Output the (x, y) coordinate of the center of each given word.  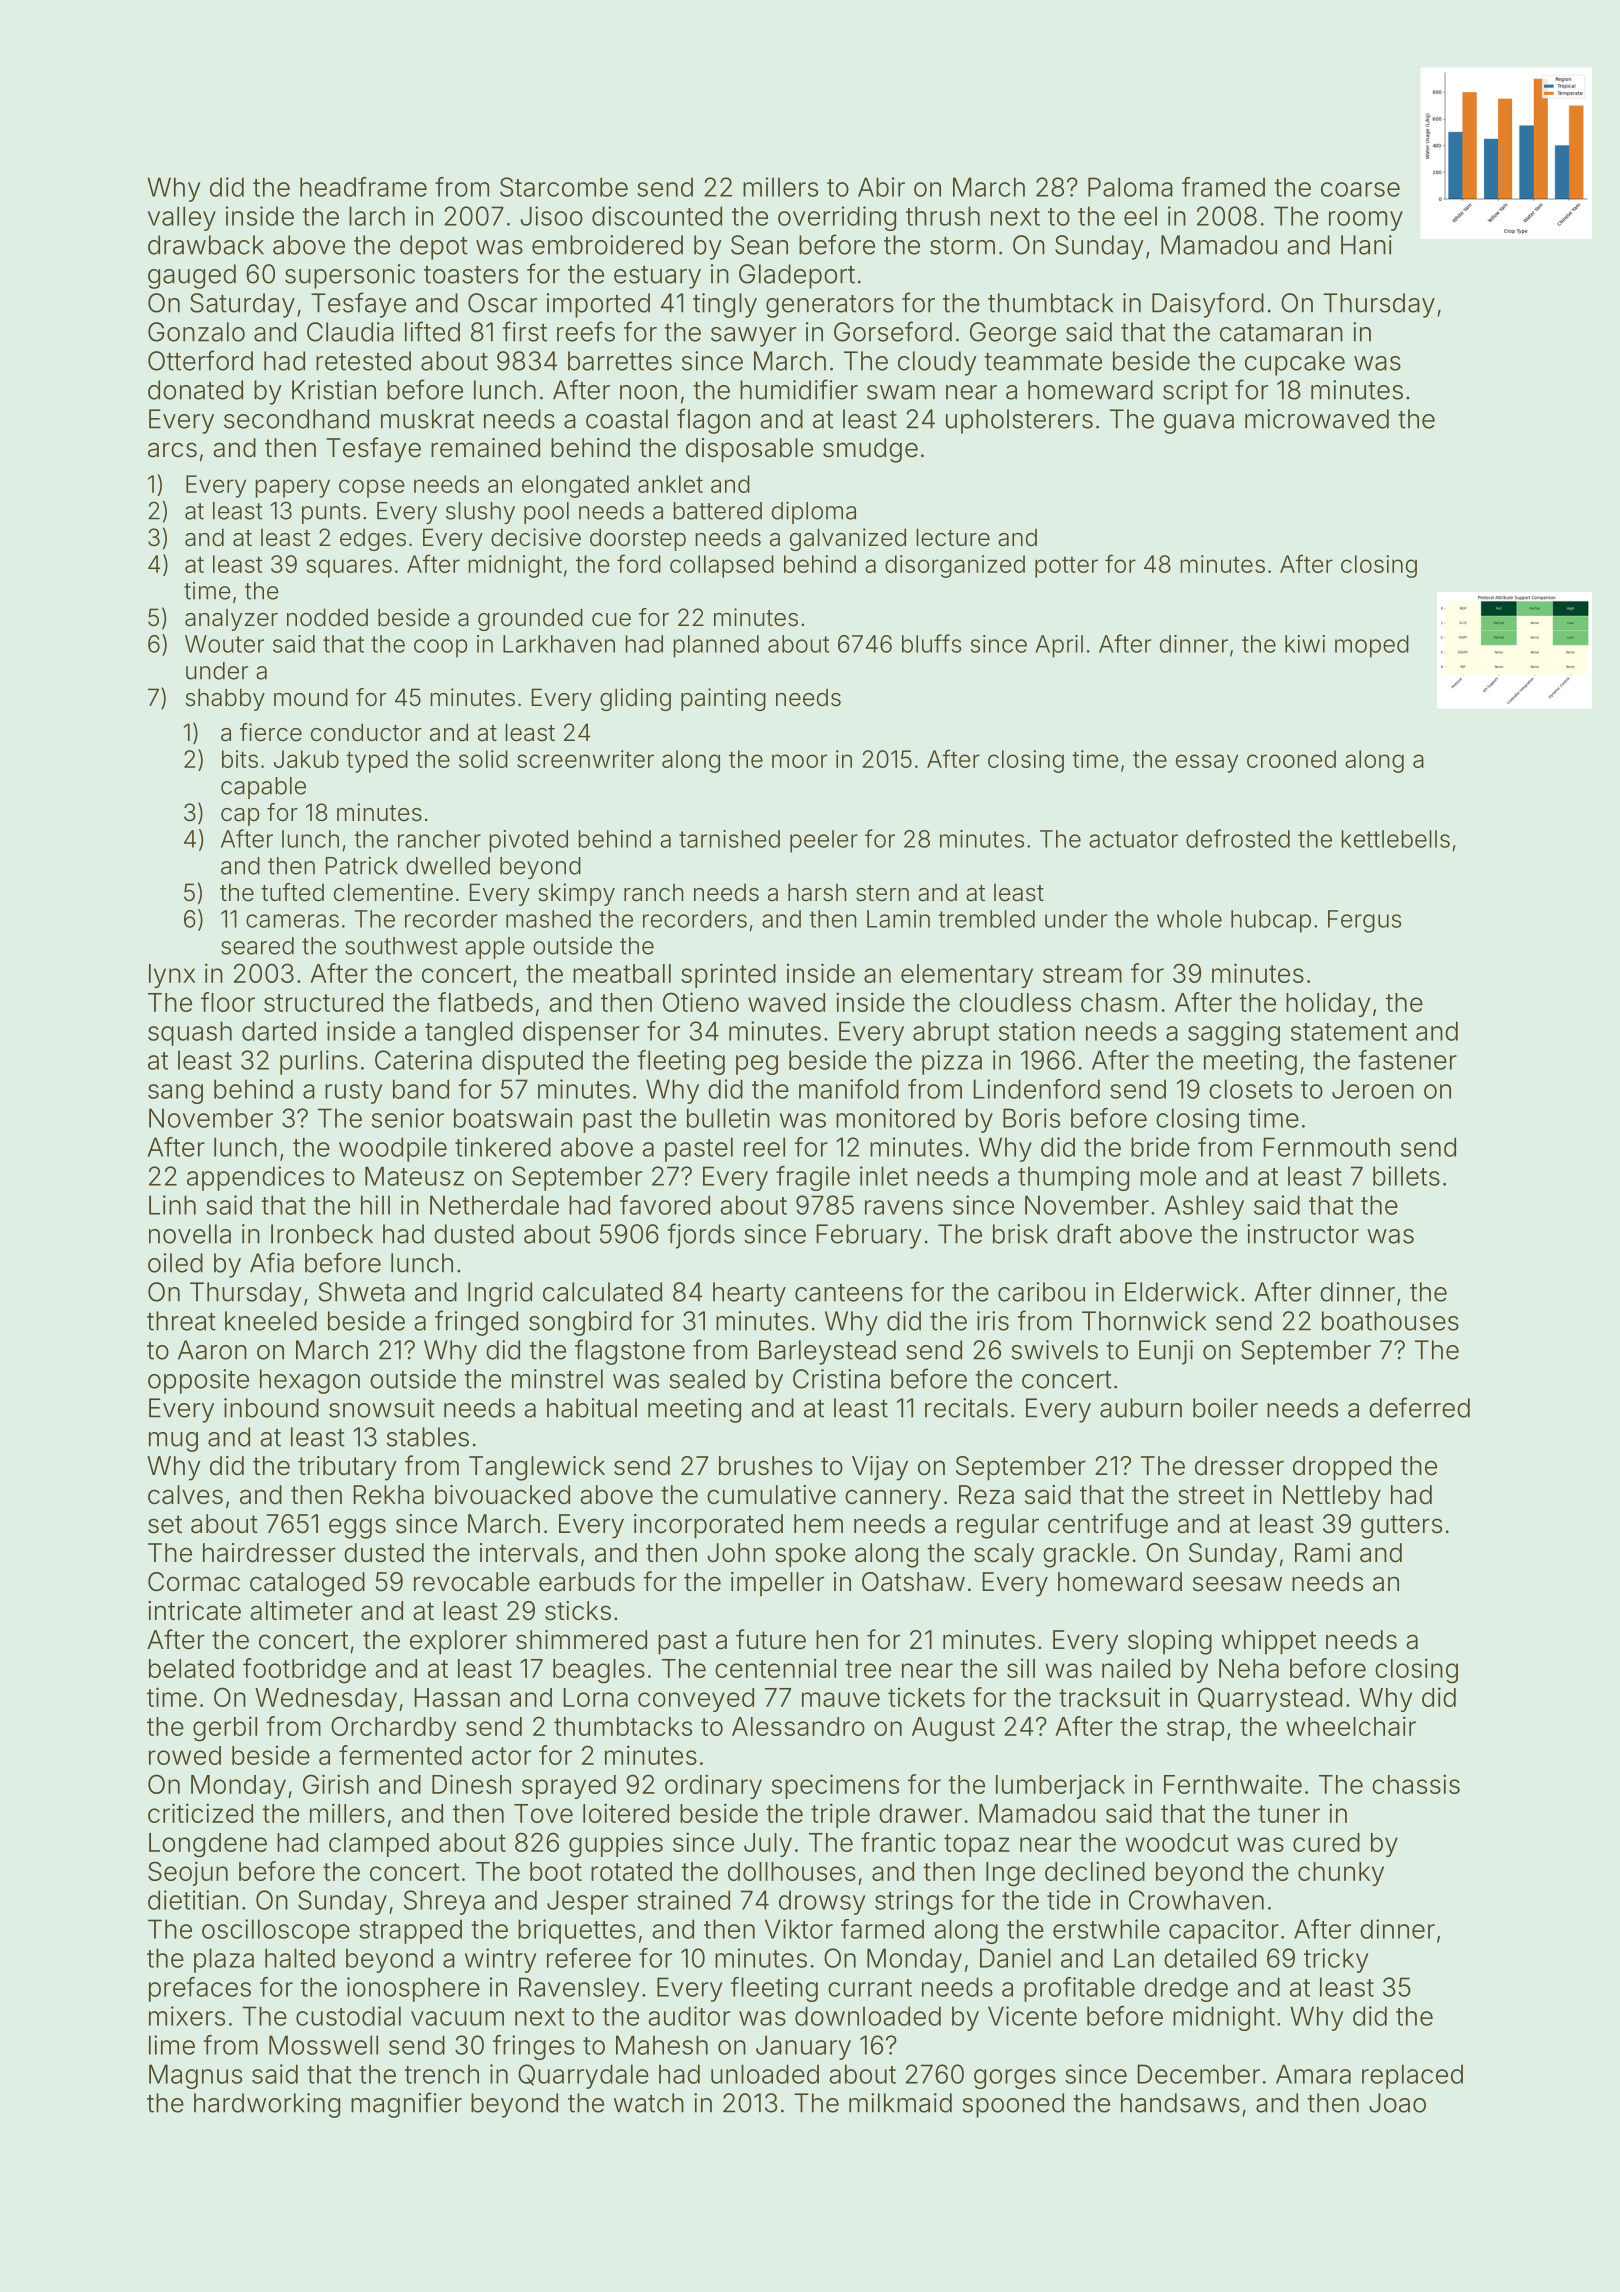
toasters (471, 275)
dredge (1186, 1989)
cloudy (937, 363)
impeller (777, 1584)
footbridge (304, 1671)
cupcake (1295, 363)
